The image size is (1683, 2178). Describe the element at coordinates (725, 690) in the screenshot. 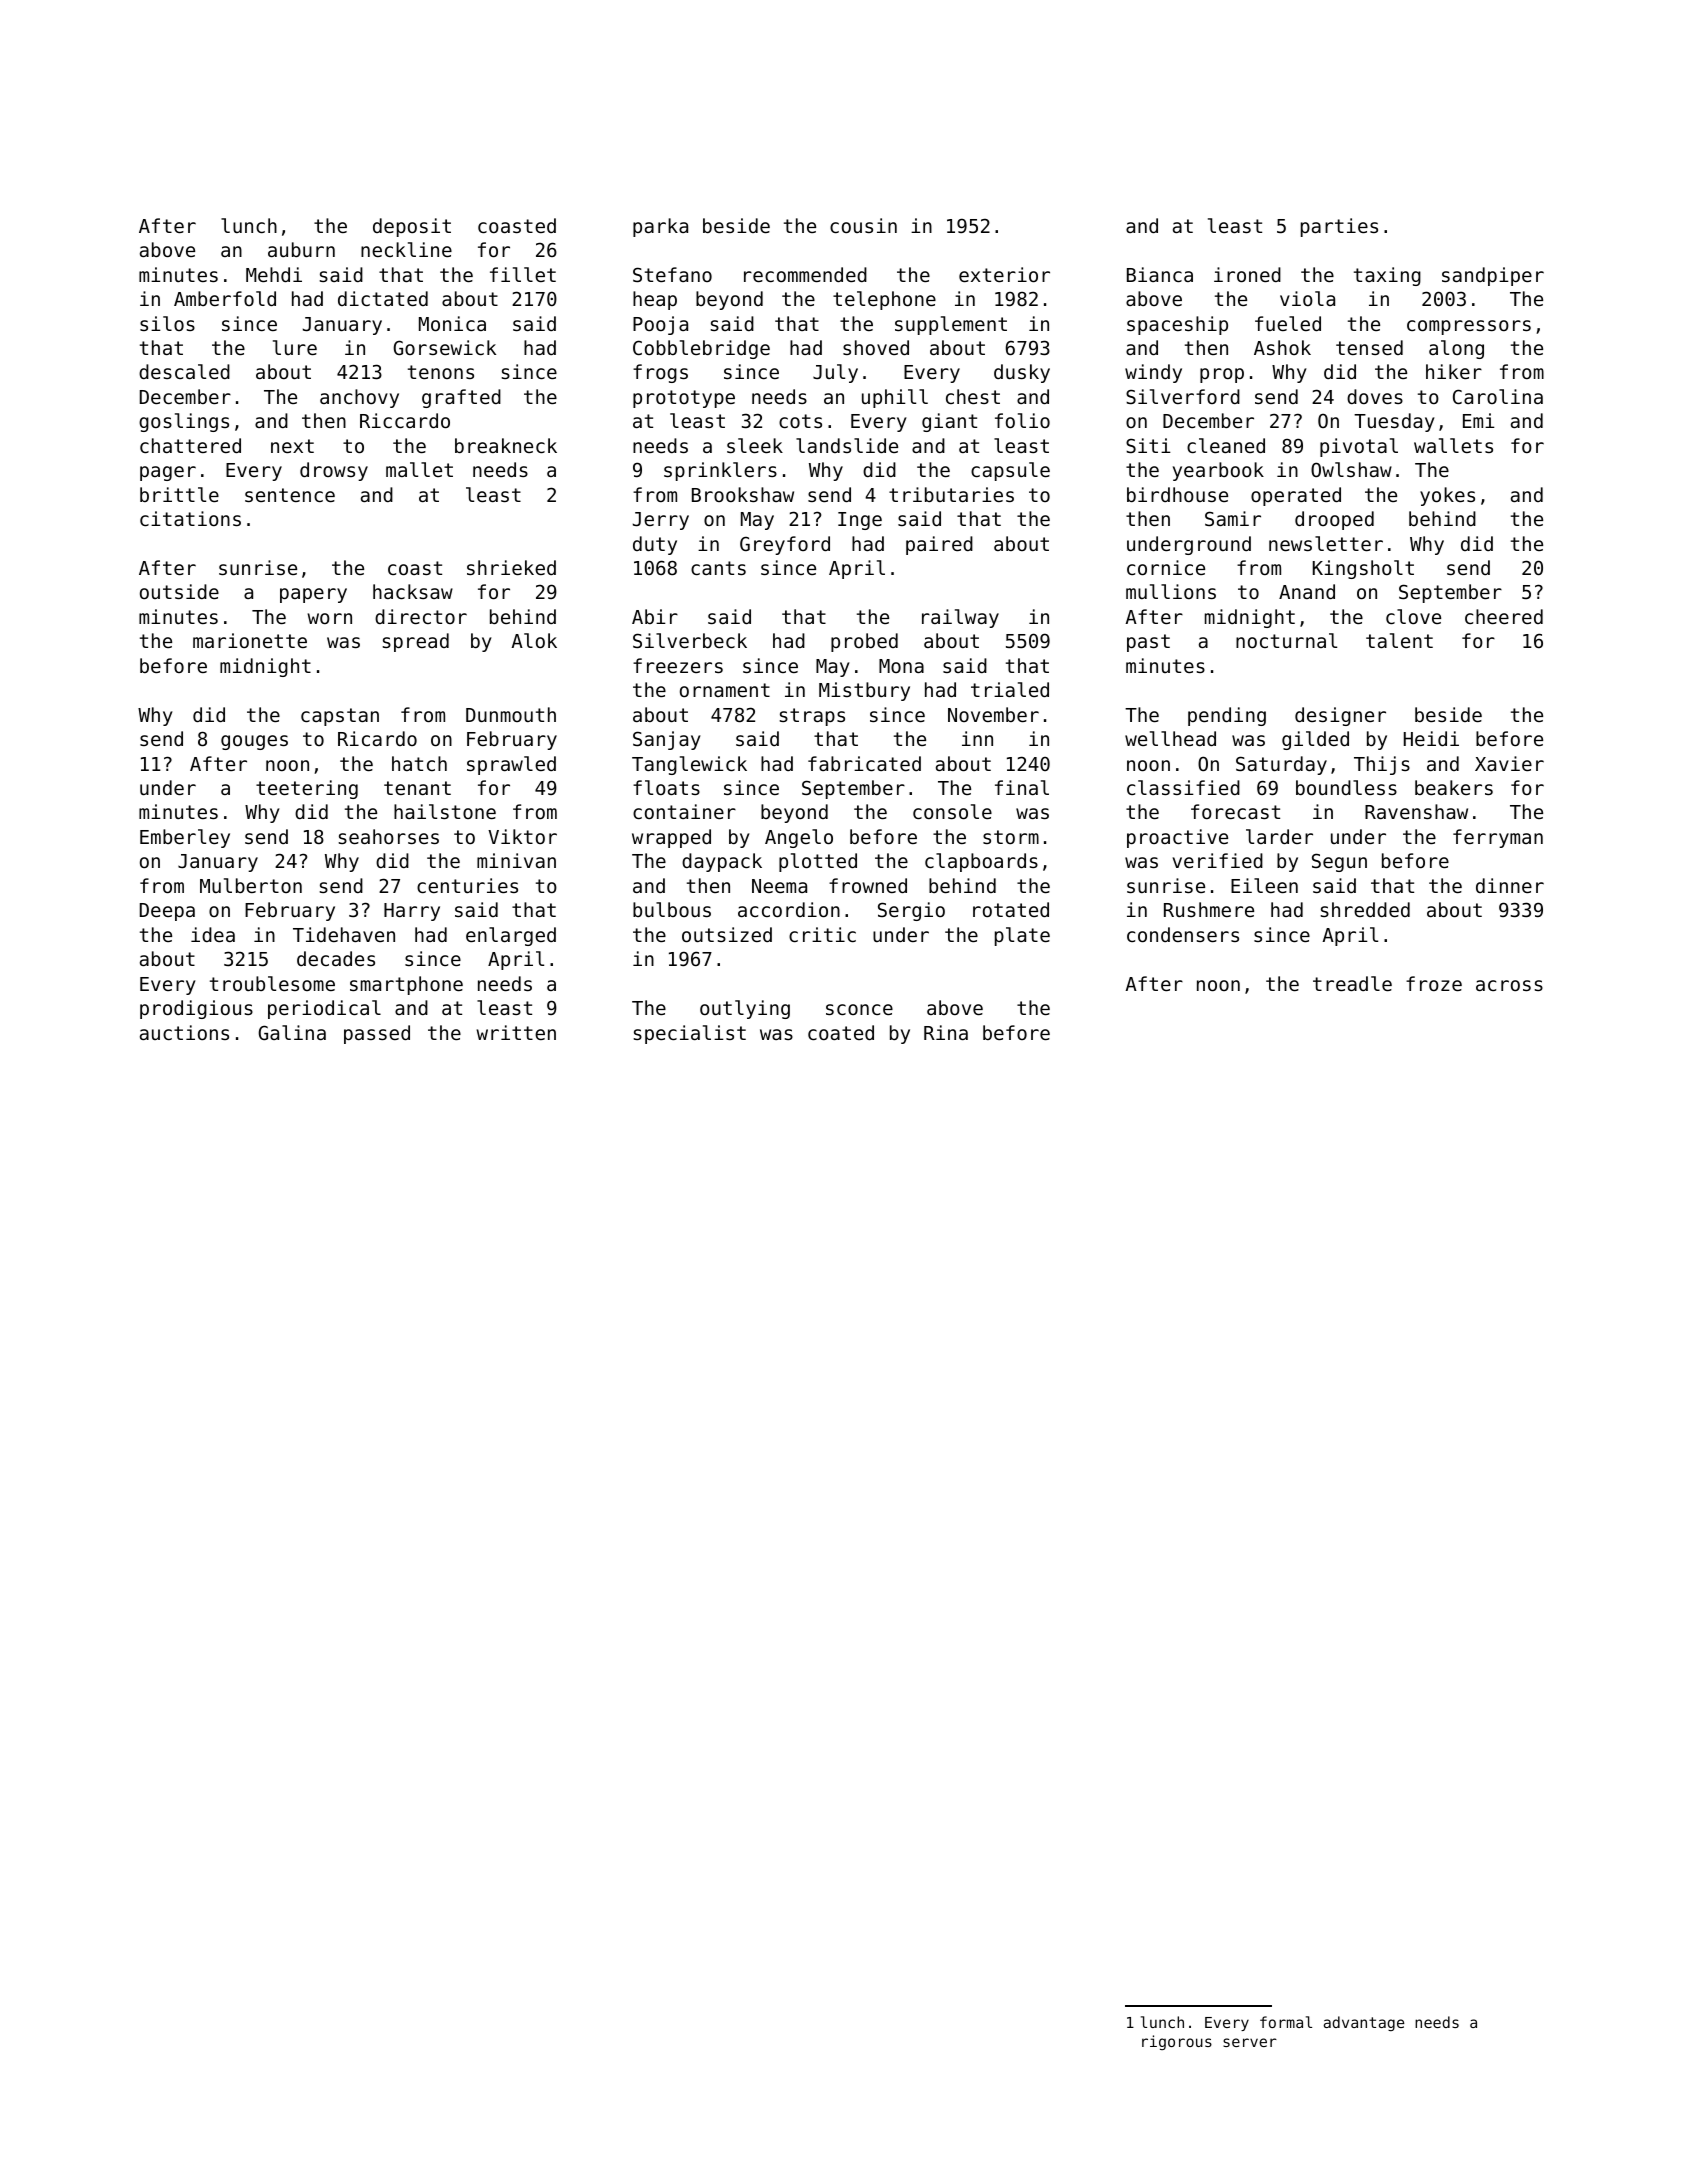

I see `ornament` at that location.
